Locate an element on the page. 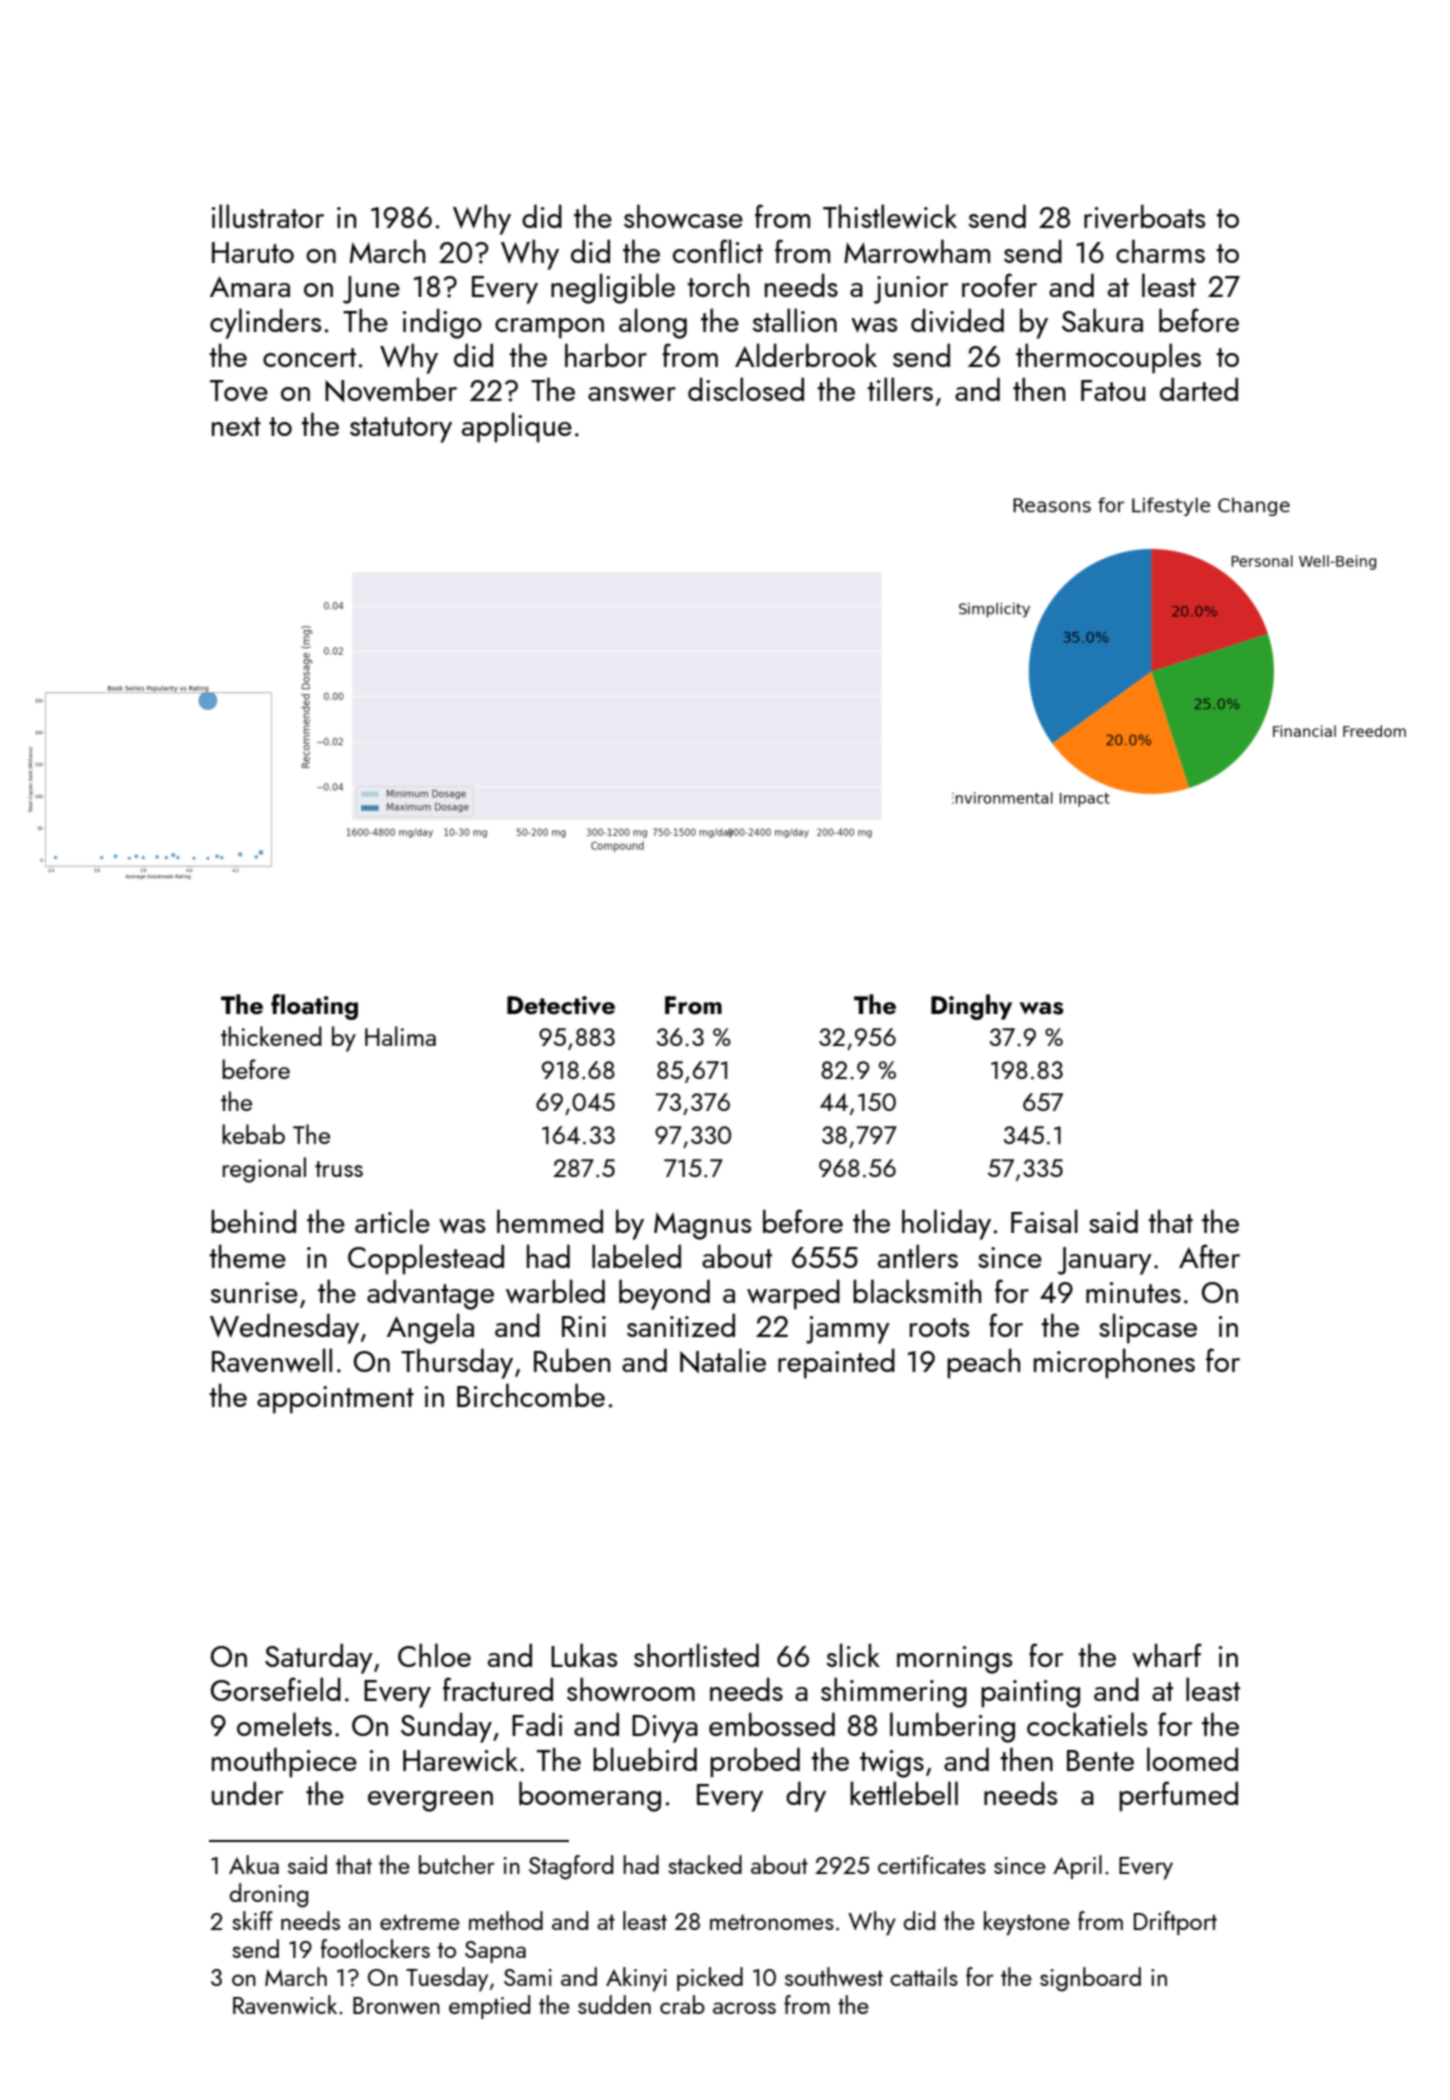 The height and width of the document is (2100, 1450). Ravenwick is located at coordinates (285, 2004).
